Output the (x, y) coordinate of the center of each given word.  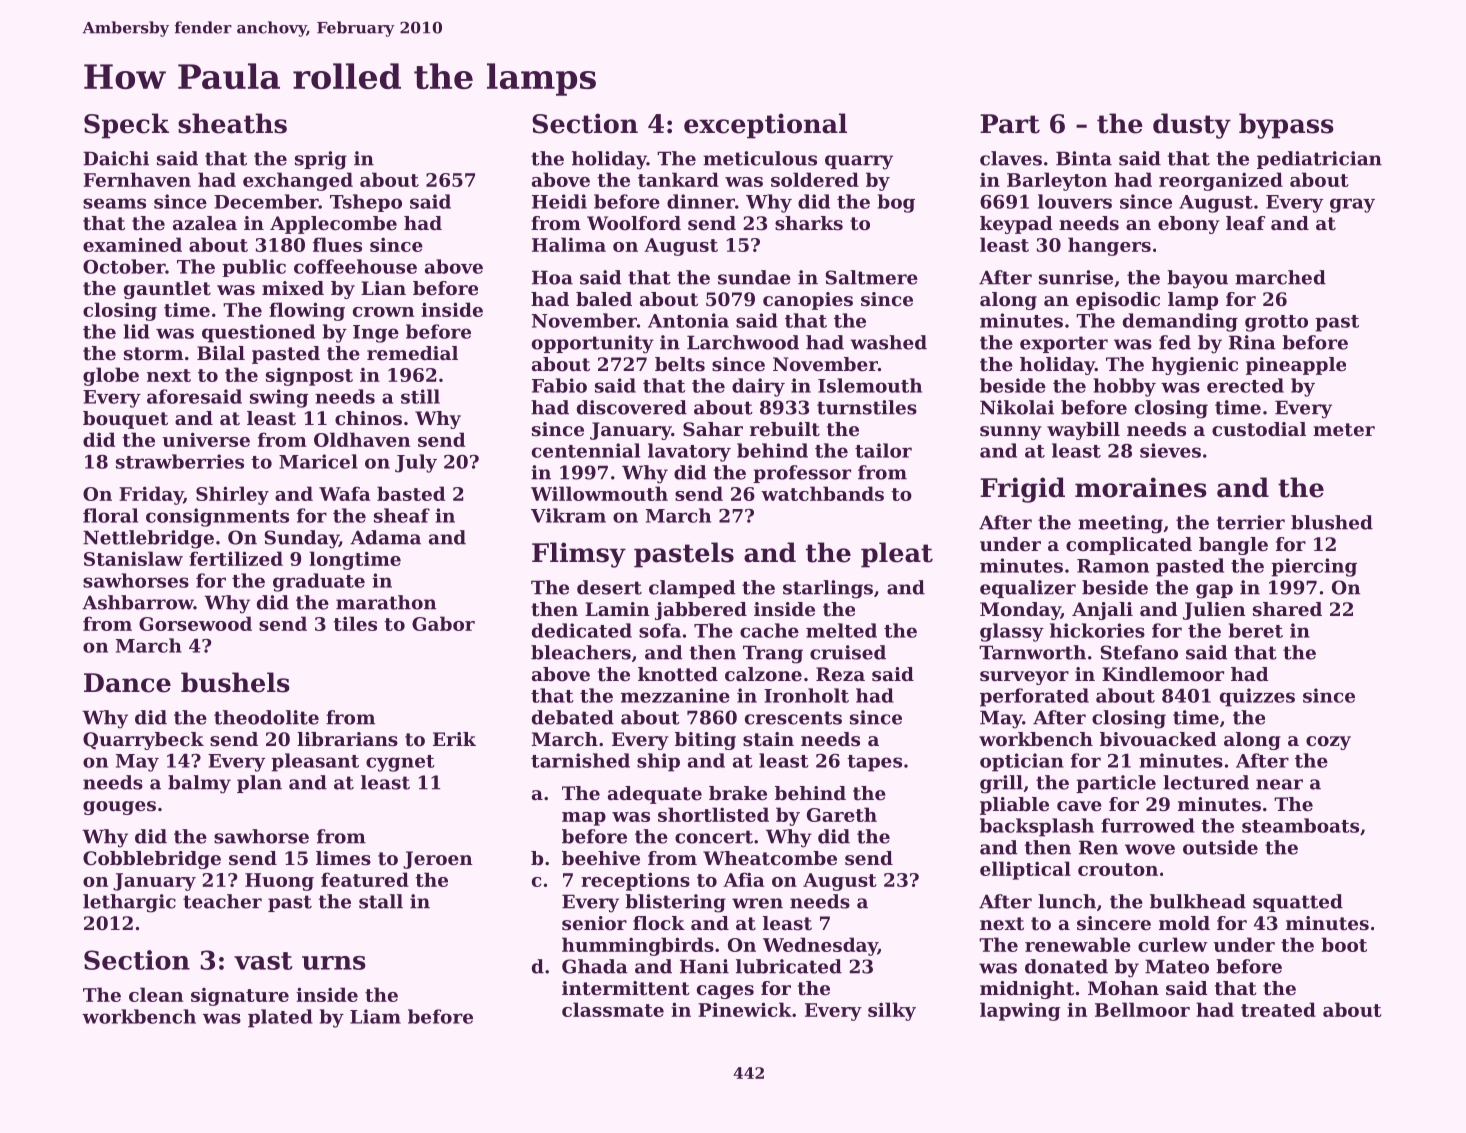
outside (1220, 847)
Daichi (116, 158)
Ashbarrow (138, 602)
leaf (1245, 223)
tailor (883, 450)
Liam (375, 1016)
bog (896, 203)
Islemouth (870, 385)
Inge (376, 334)
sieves (1170, 450)
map (584, 819)
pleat (897, 555)
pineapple (1296, 366)
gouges (119, 808)
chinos (368, 418)
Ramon (1113, 566)
